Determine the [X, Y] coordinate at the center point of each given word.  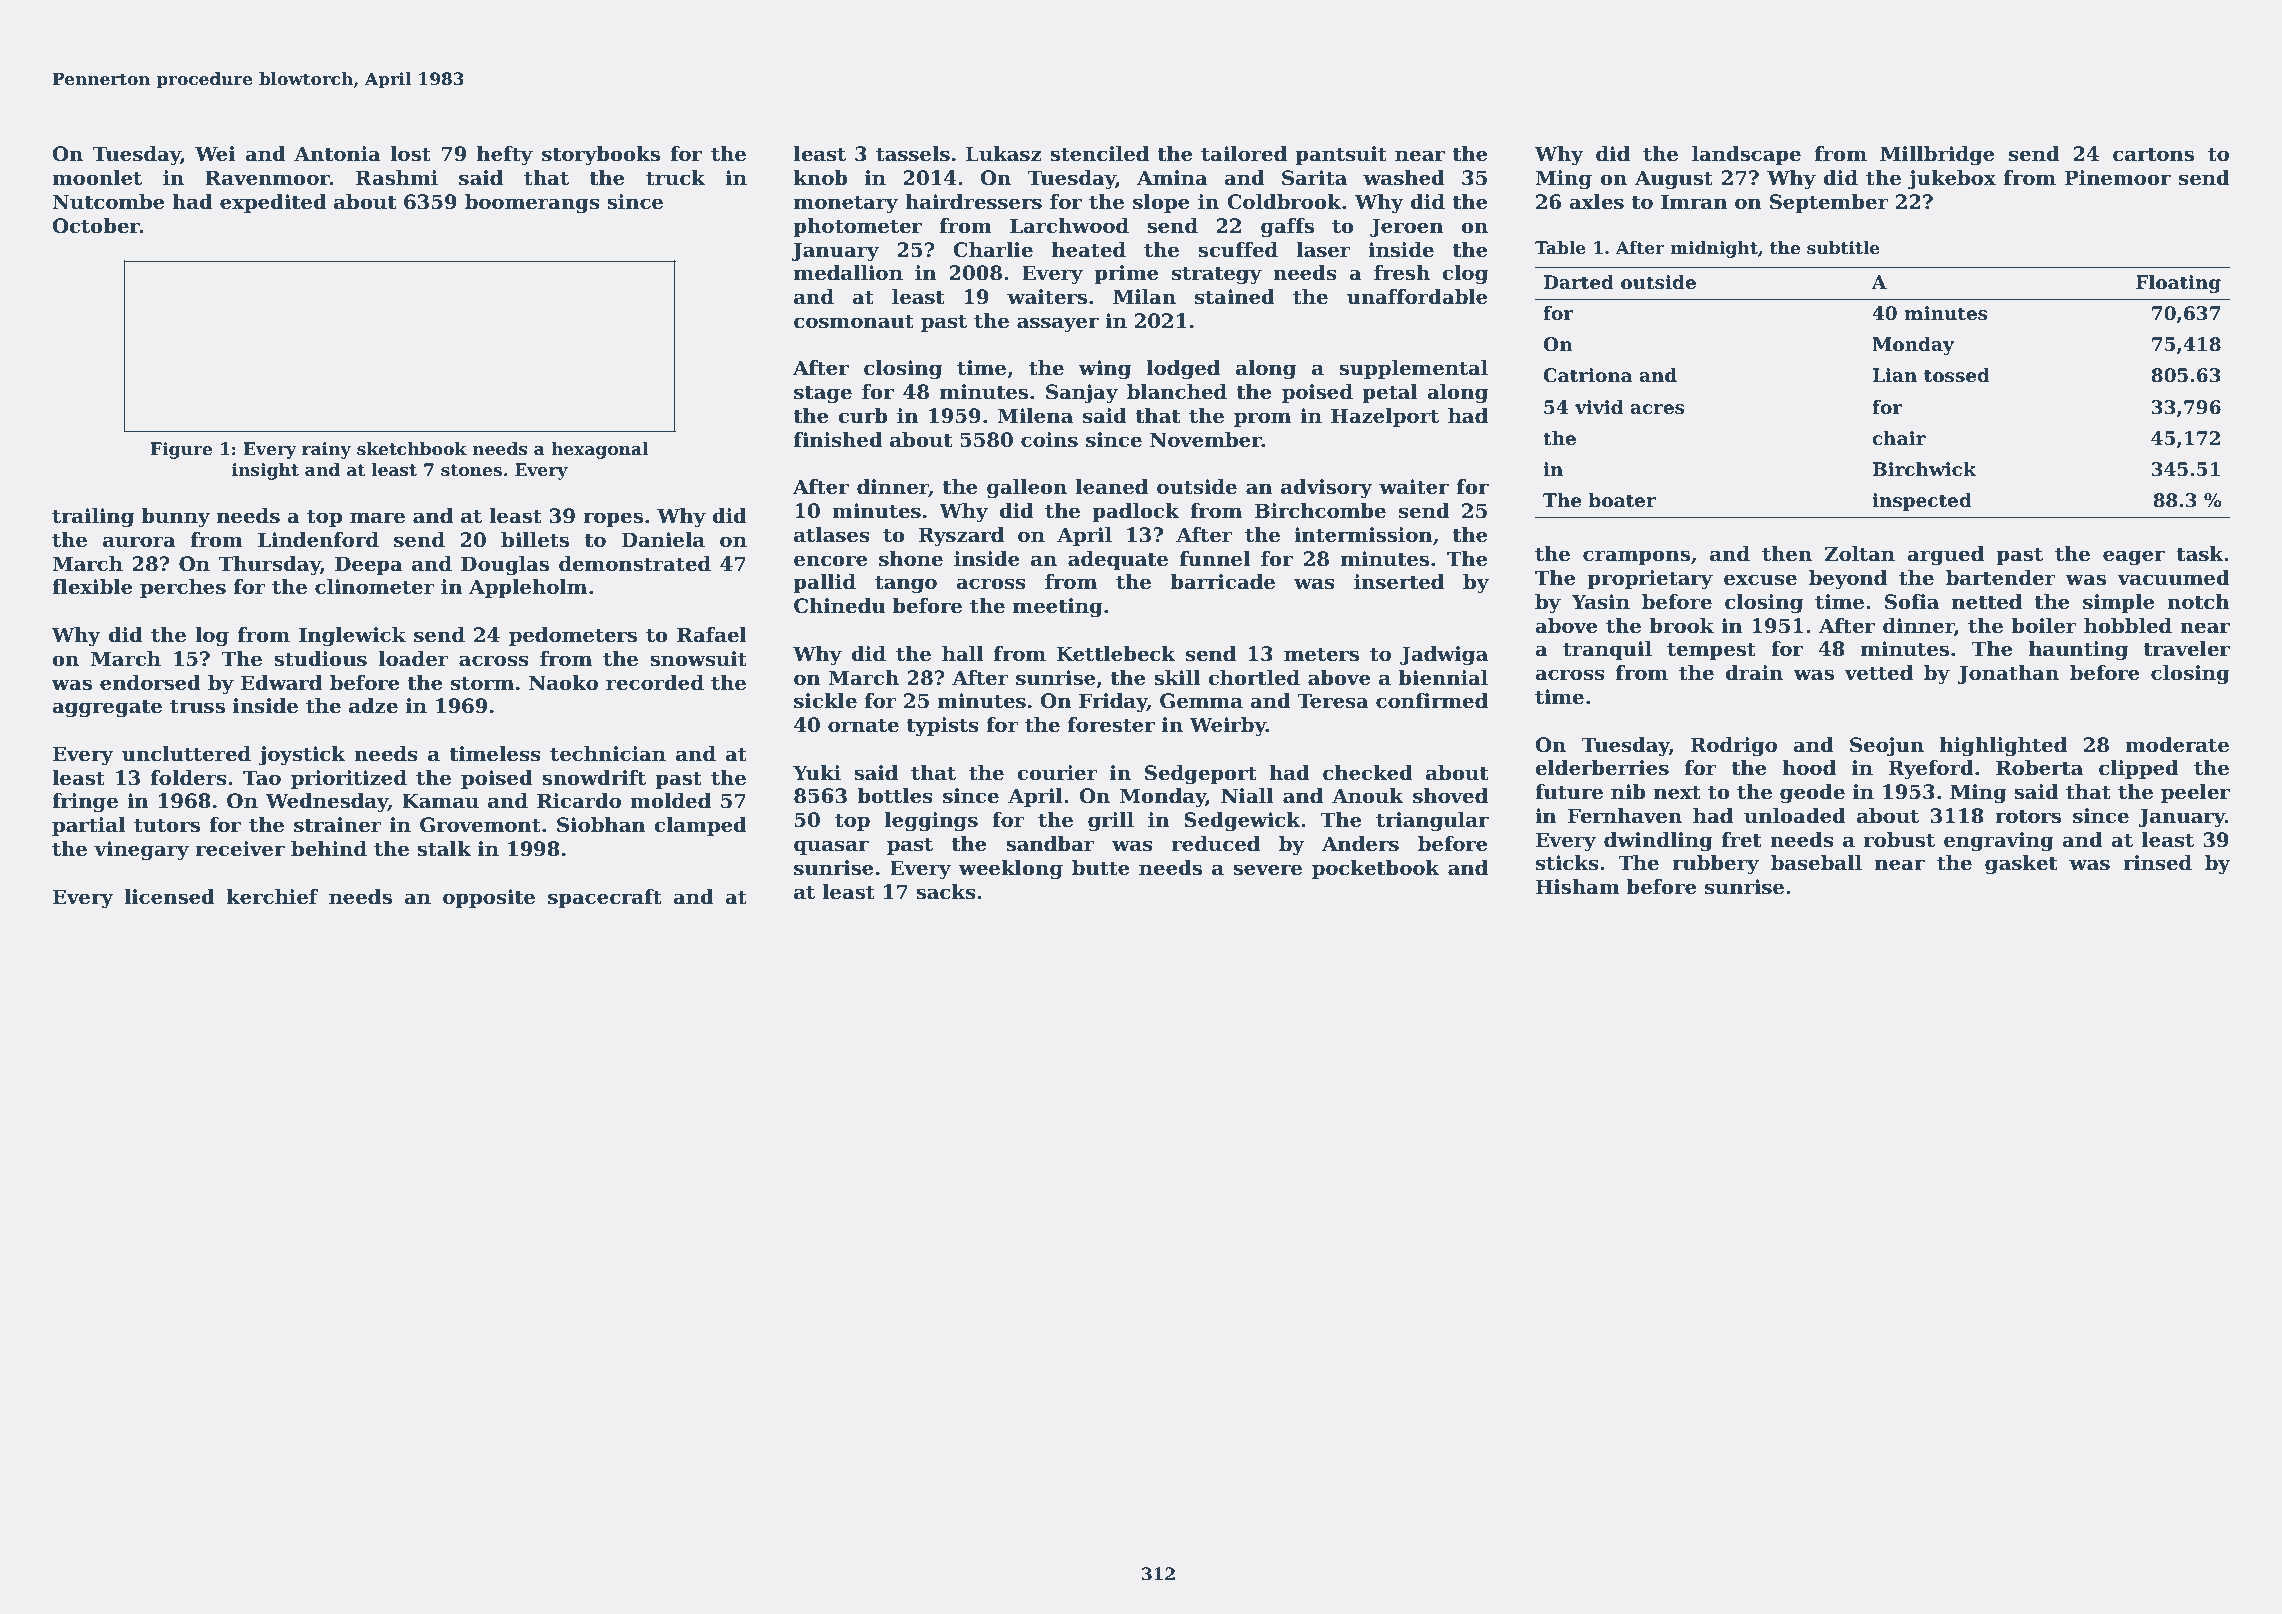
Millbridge [1937, 156]
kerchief [272, 897]
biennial [1443, 678]
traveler [2186, 649]
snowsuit [698, 659]
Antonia [337, 154]
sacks [946, 892]
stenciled [1099, 154]
